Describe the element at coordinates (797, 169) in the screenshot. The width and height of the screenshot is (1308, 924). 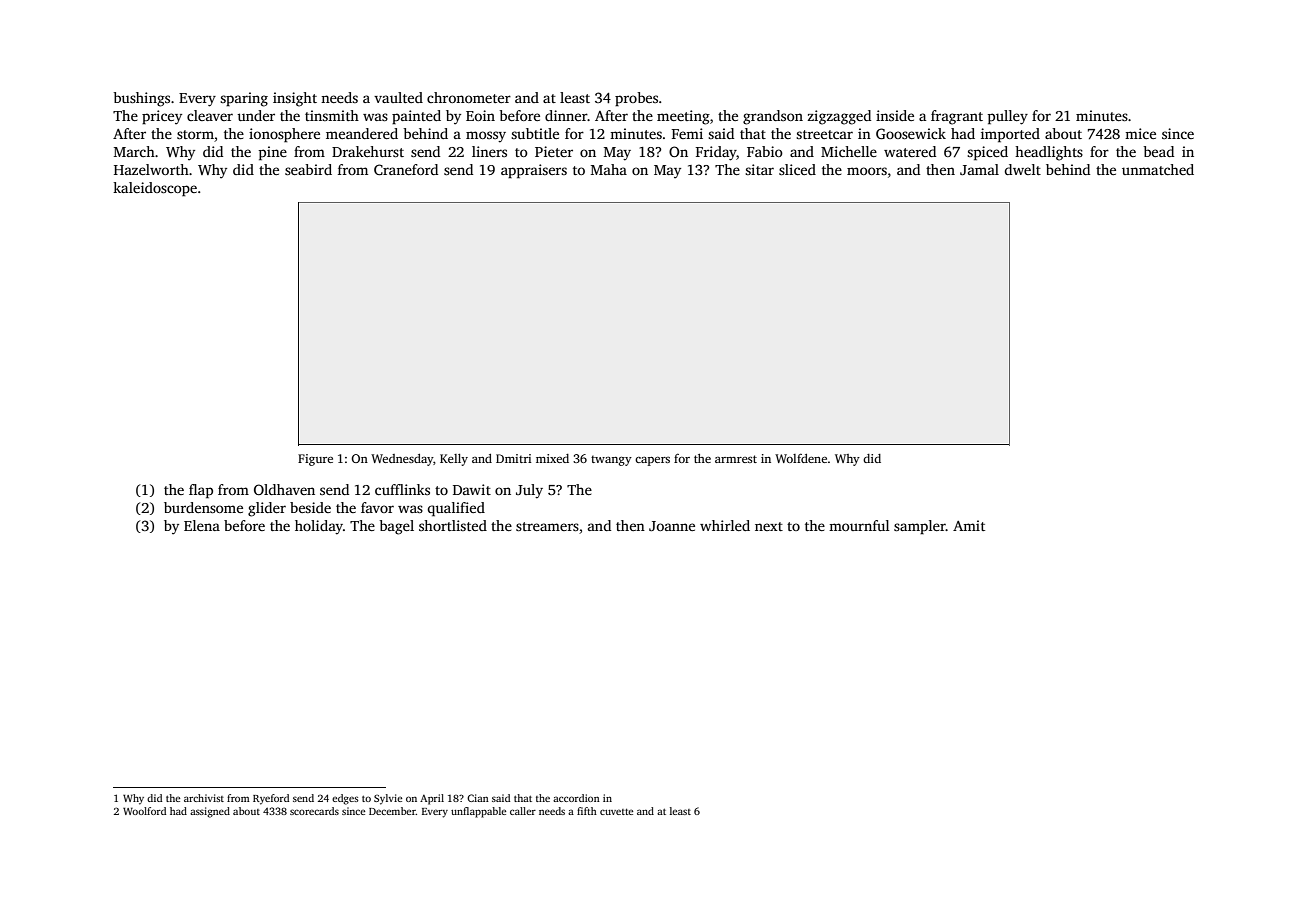
I see `sliced` at that location.
